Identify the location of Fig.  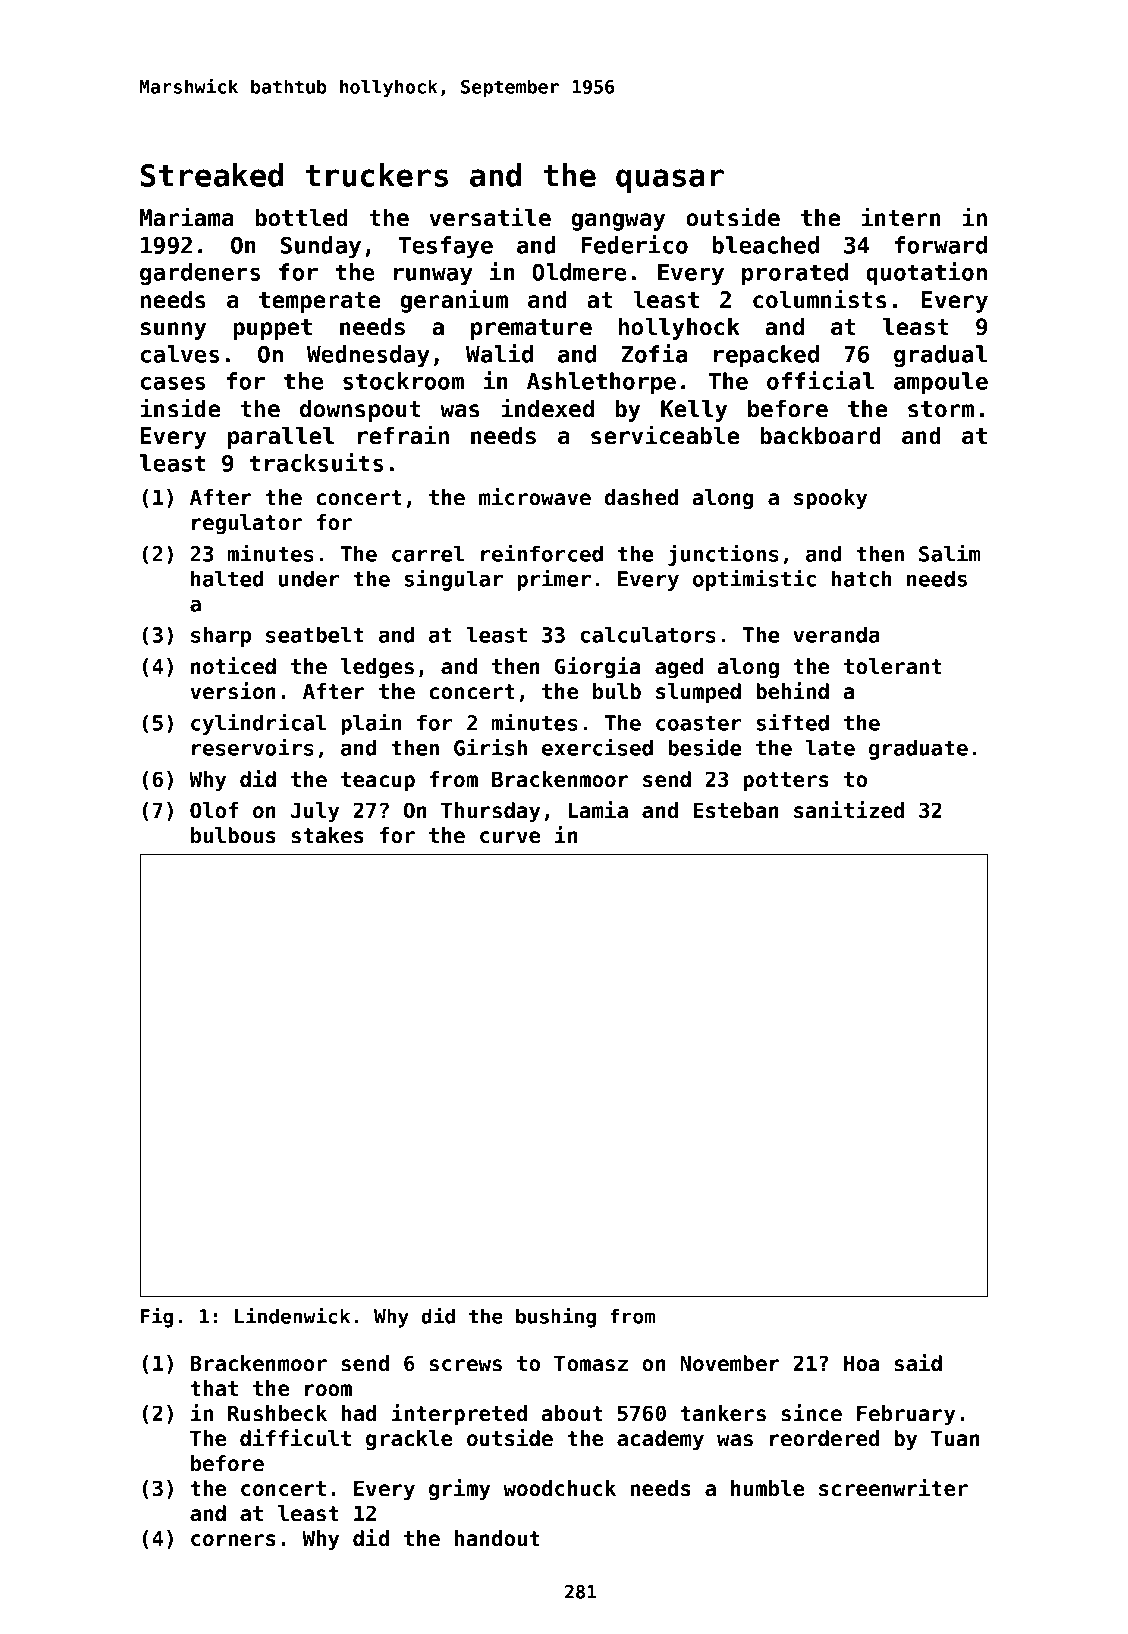
(156, 1317).
